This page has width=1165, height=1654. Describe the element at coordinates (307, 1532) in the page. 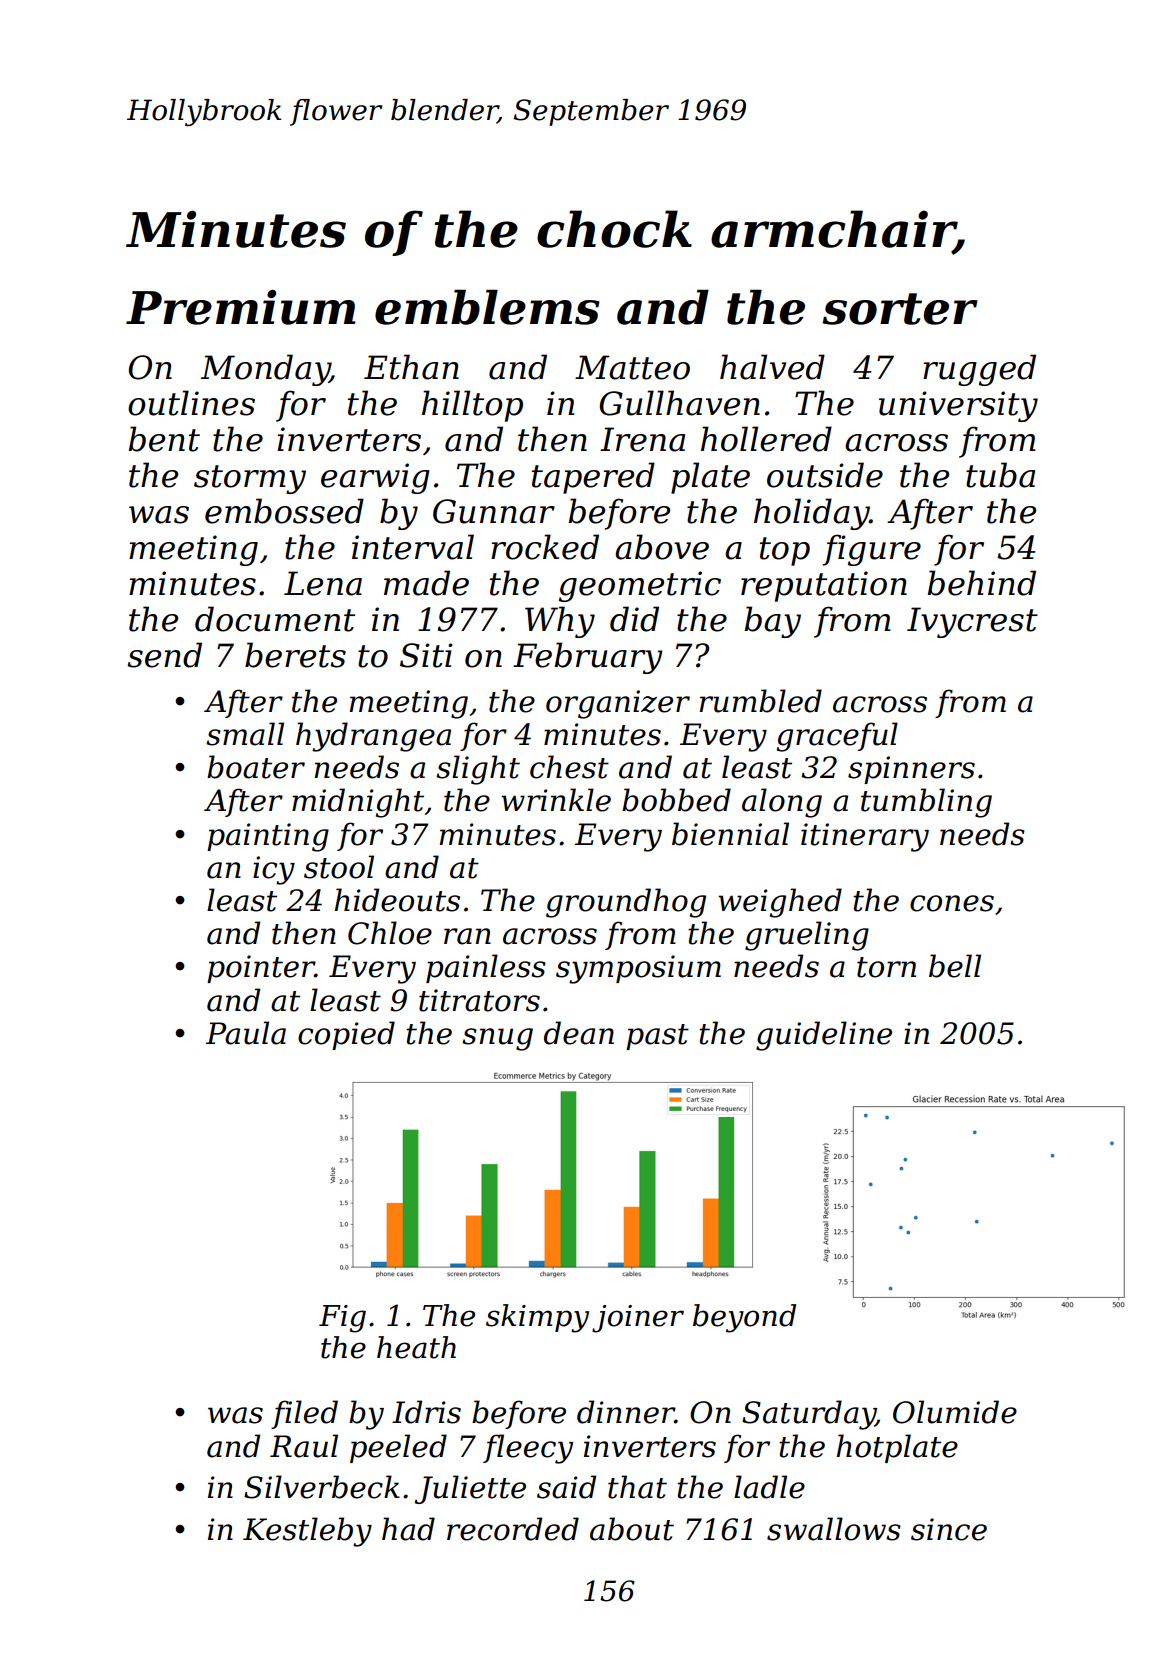

I see `Kestleby` at that location.
